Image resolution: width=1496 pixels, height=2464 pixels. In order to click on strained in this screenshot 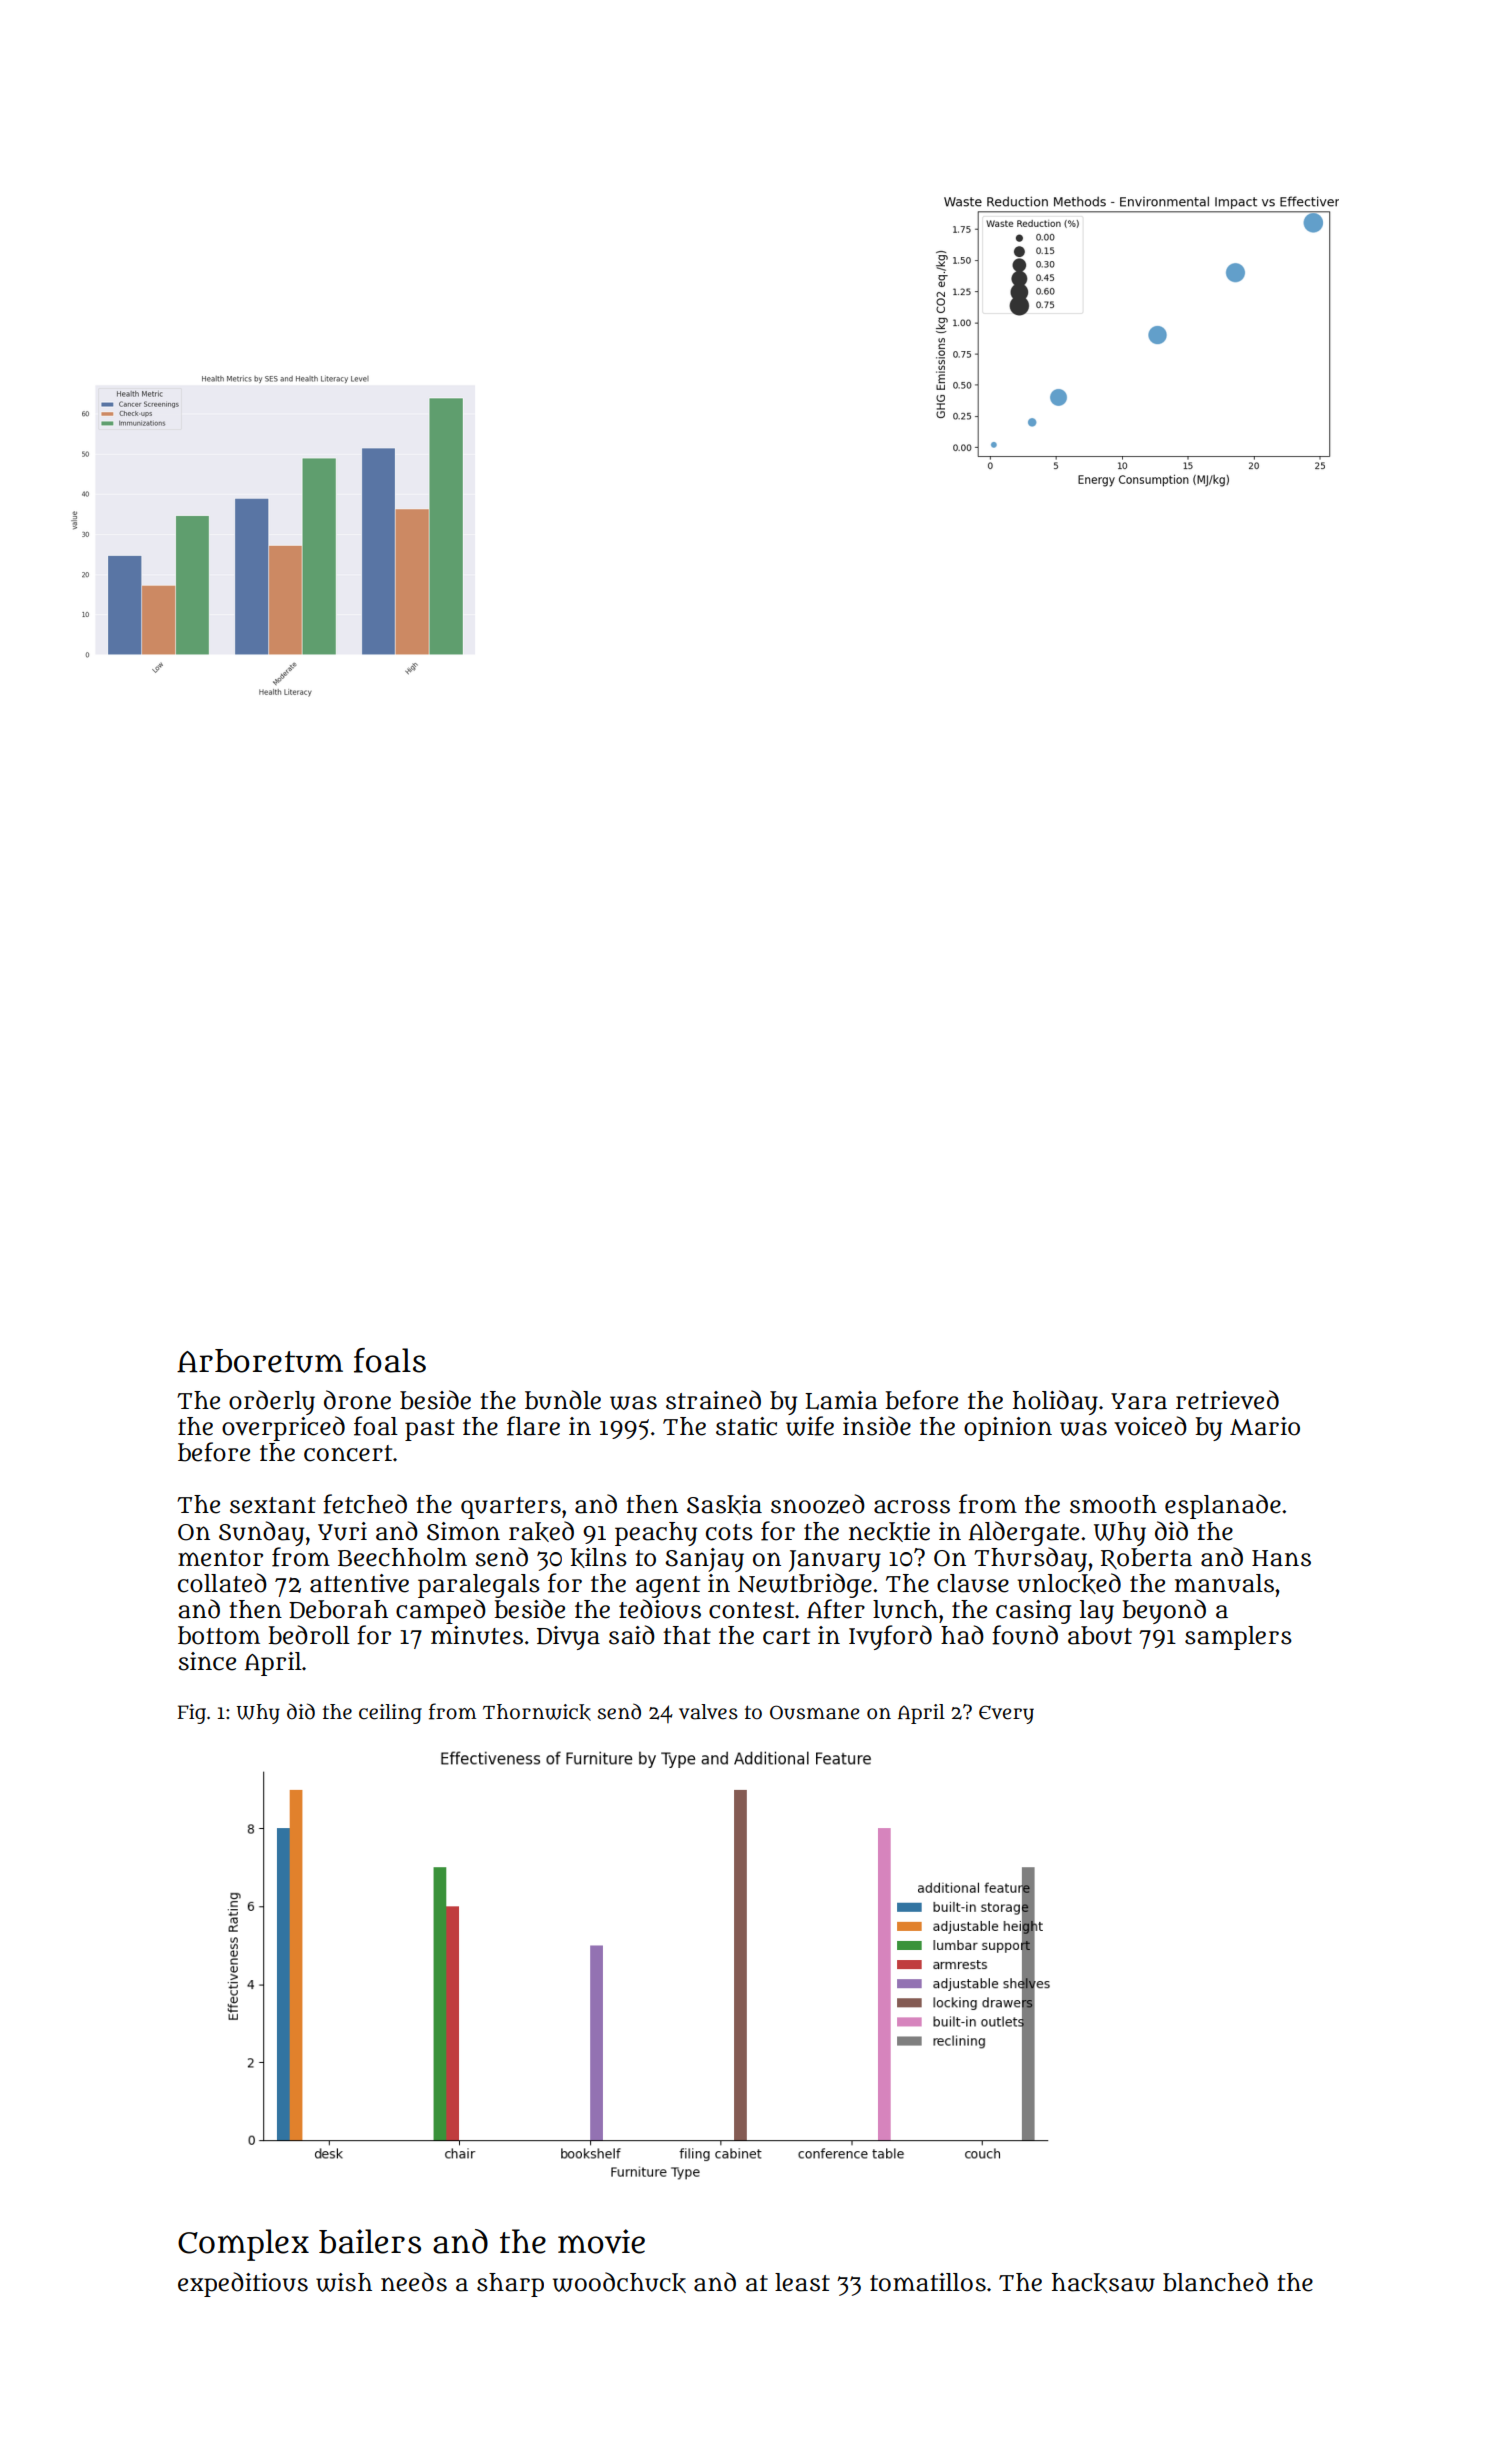, I will do `click(713, 1400)`.
